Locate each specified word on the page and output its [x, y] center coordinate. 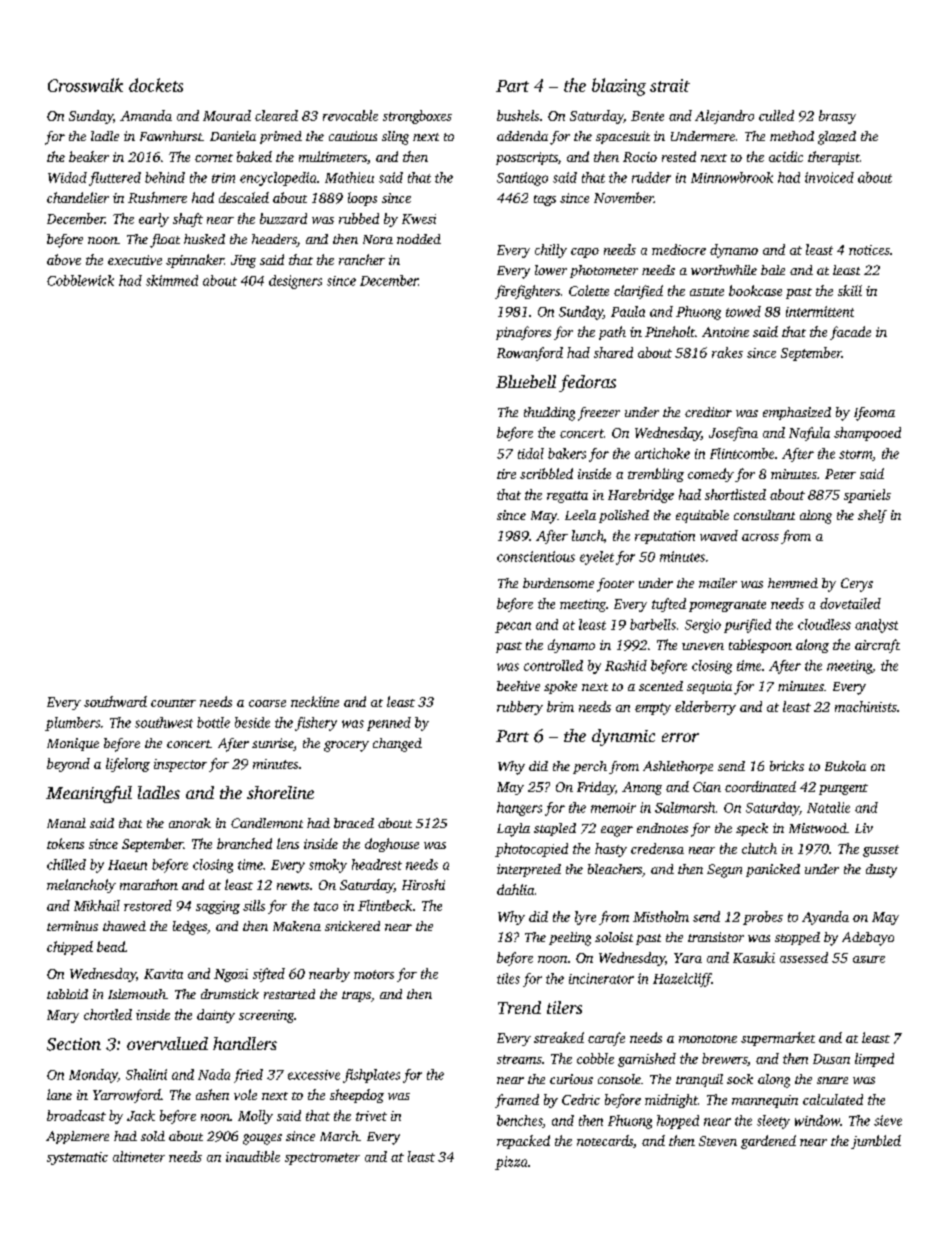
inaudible [253, 1156]
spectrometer [322, 1159]
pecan [513, 627]
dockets [156, 85]
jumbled [876, 1142]
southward [115, 701]
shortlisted [735, 494]
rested [679, 156]
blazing [619, 87]
